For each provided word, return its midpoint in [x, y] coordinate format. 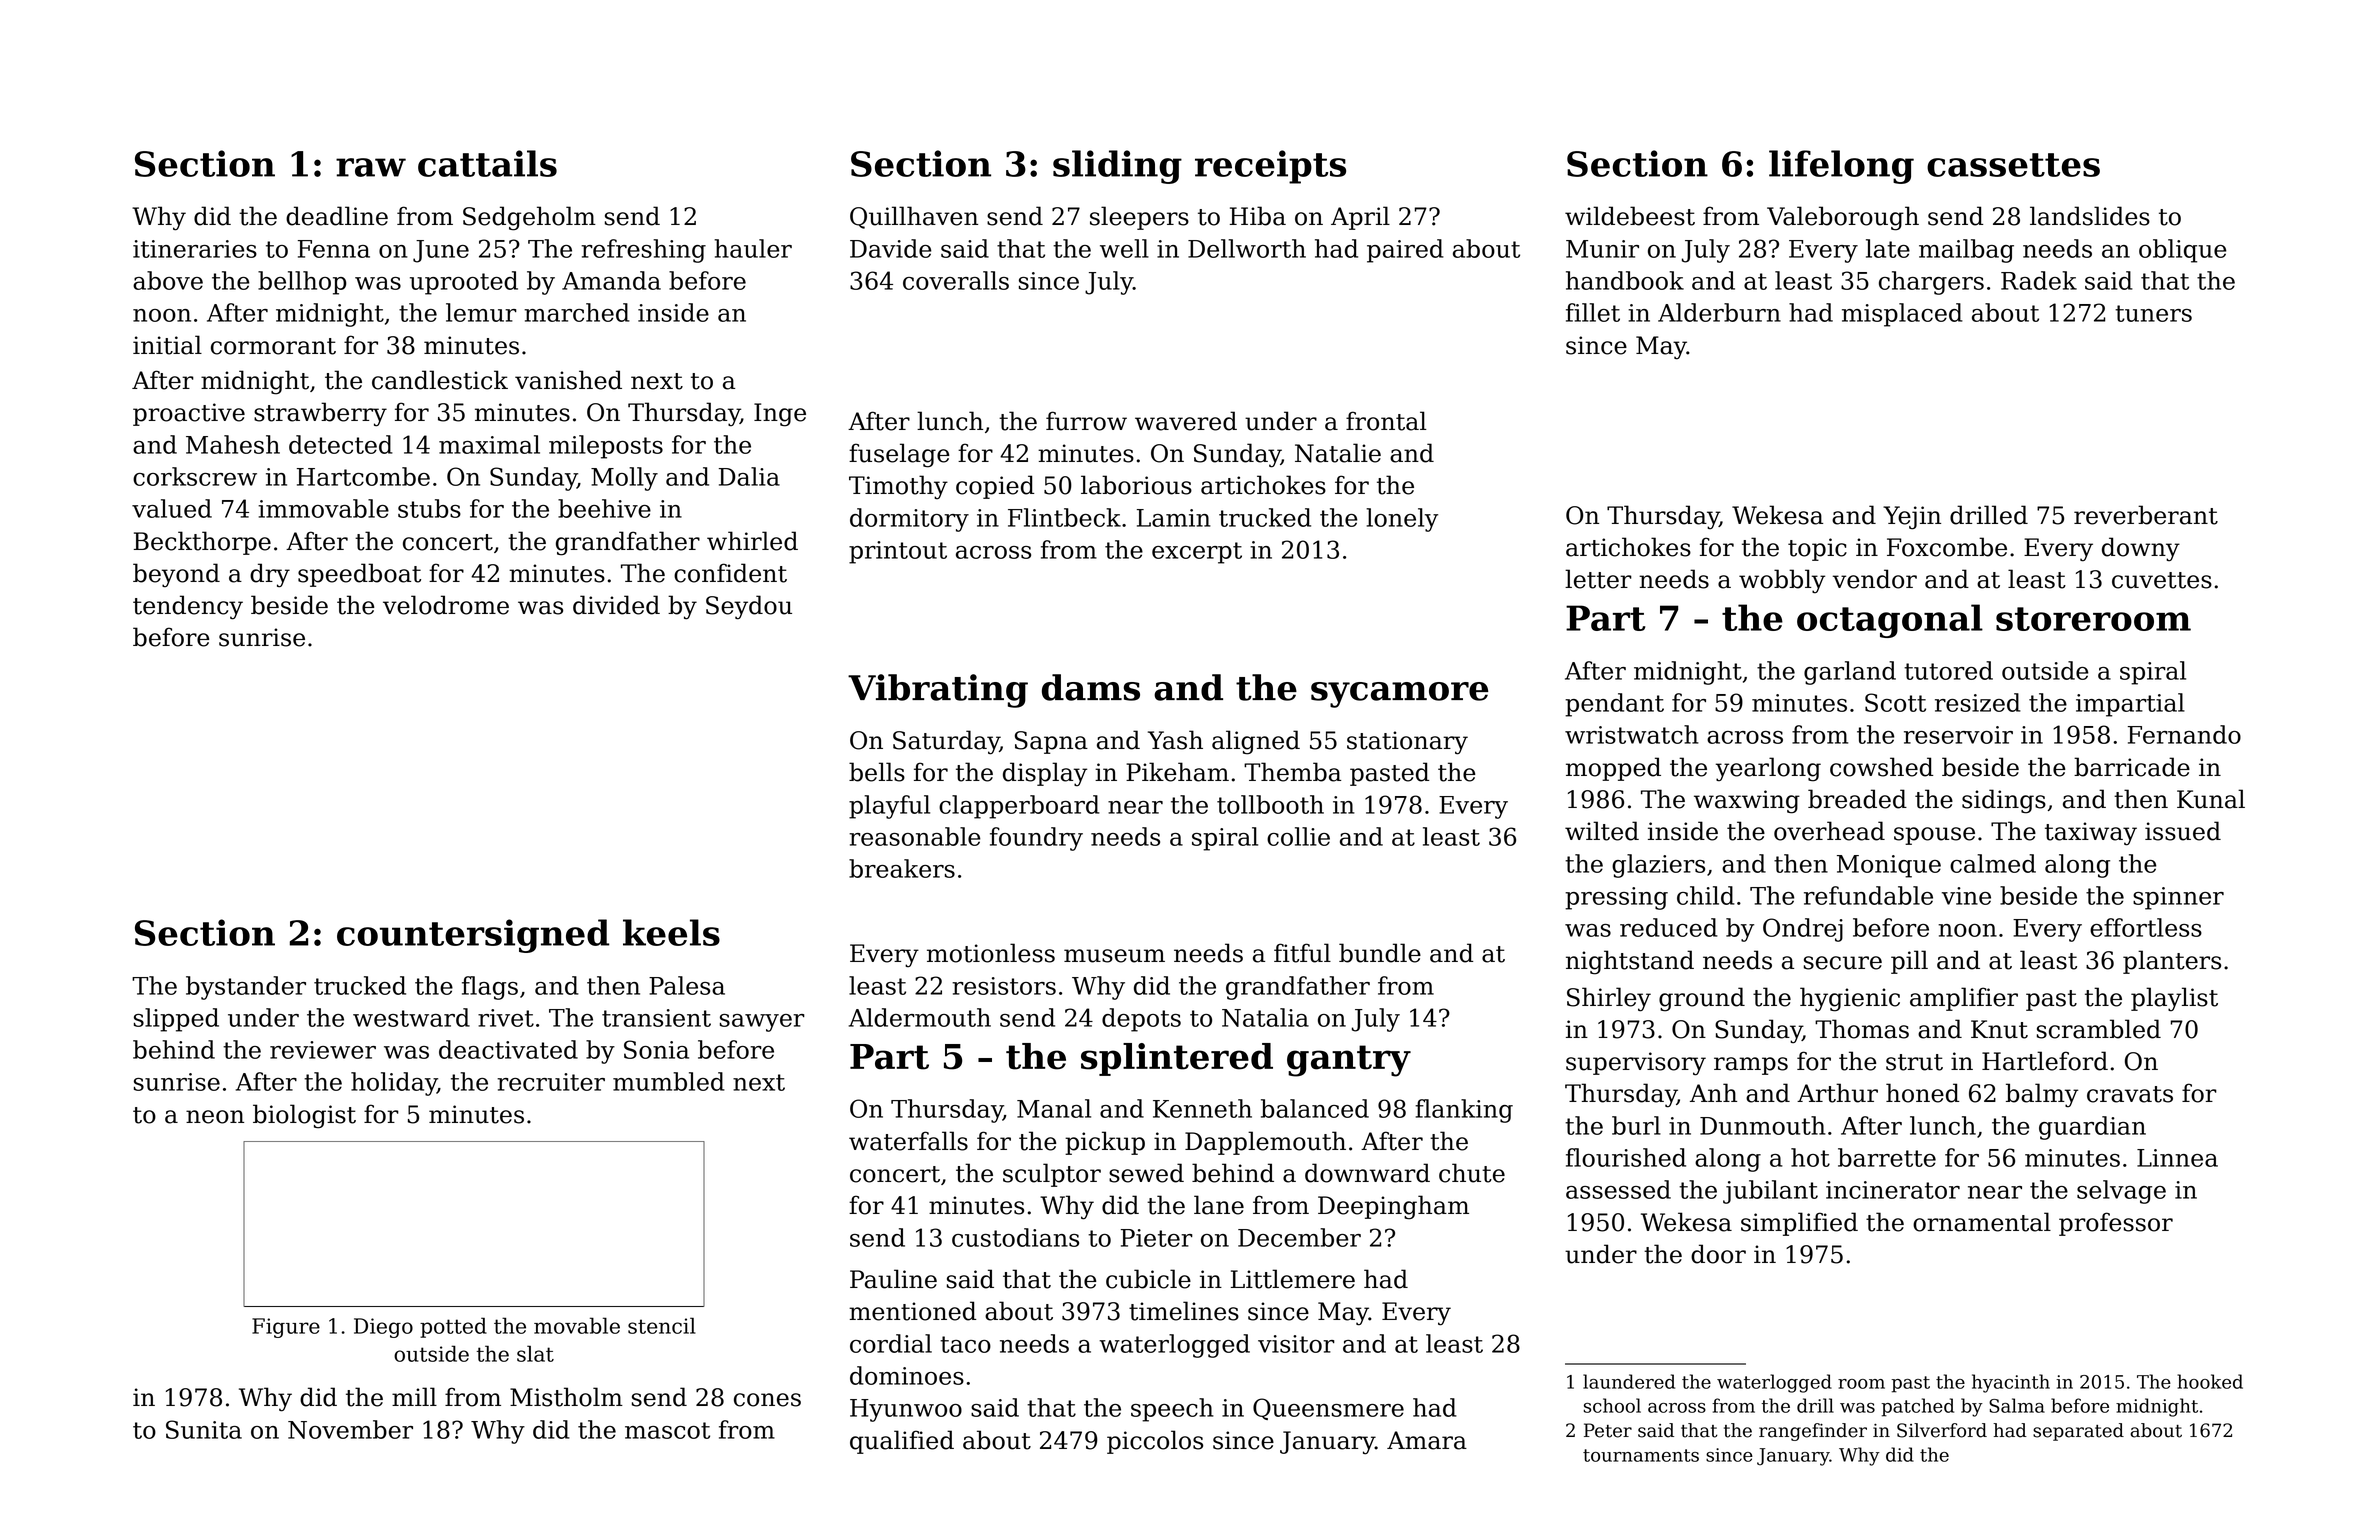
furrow [1086, 421]
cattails [487, 163]
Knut [1999, 1029]
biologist [304, 1116]
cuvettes [2162, 580]
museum [1114, 956]
